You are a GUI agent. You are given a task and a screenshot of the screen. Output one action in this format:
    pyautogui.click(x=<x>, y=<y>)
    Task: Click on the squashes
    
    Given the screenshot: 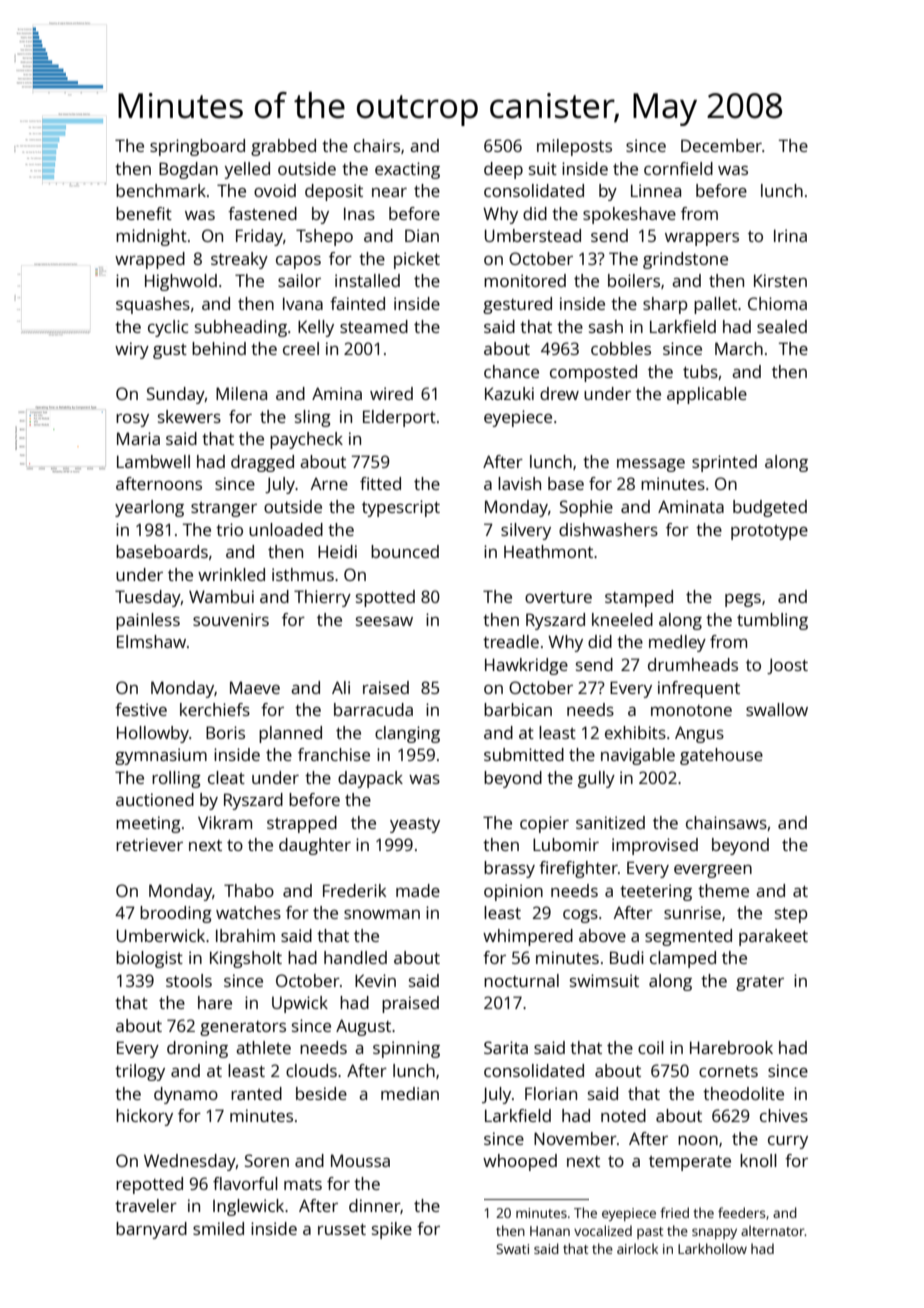 What is the action you would take?
    pyautogui.click(x=153, y=305)
